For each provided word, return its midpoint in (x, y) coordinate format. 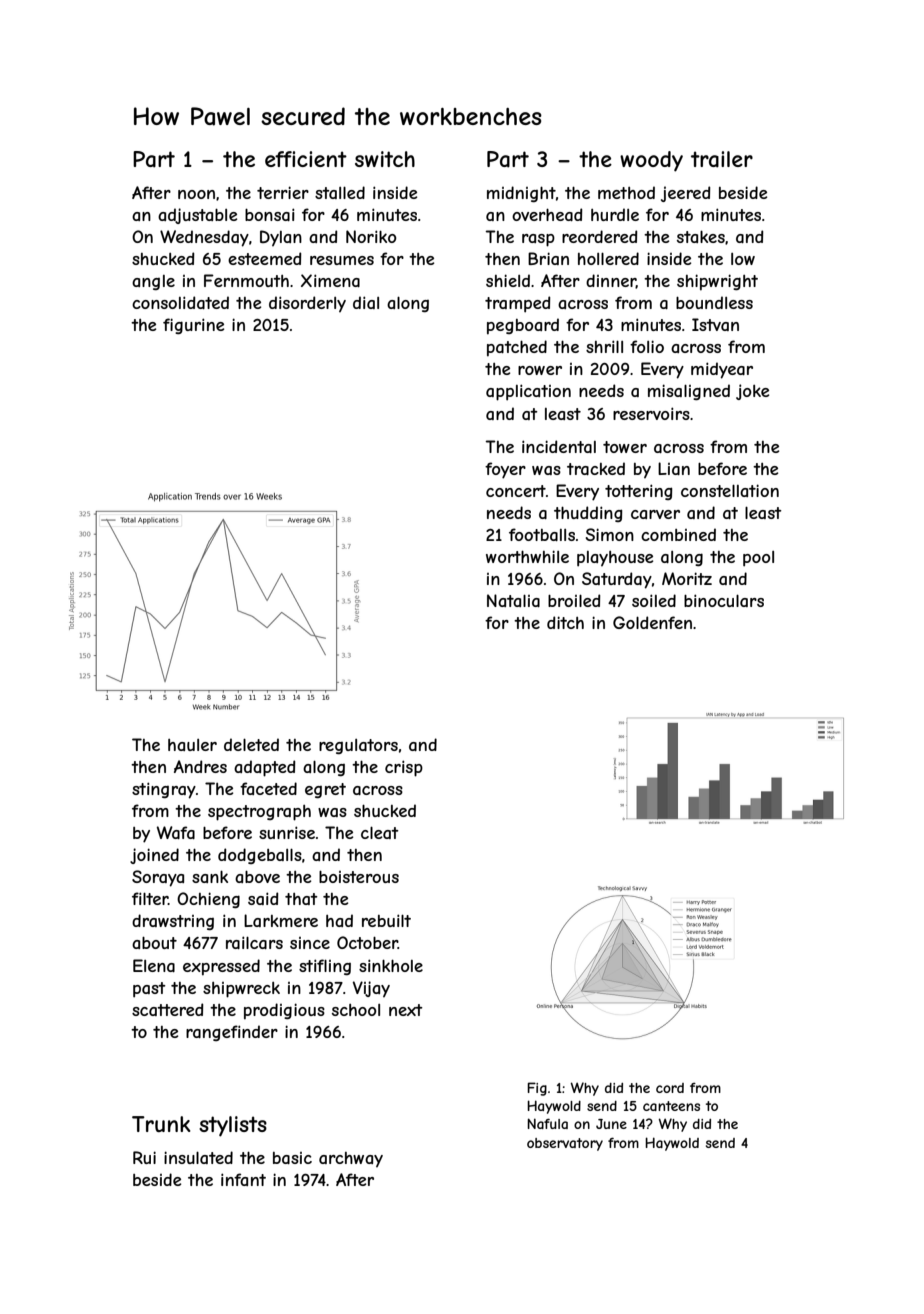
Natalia (513, 600)
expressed (221, 967)
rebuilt (386, 920)
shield (508, 280)
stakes (701, 236)
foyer (505, 470)
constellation (730, 490)
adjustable (197, 216)
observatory (565, 1144)
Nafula (547, 1123)
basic (292, 1158)
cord (670, 1088)
